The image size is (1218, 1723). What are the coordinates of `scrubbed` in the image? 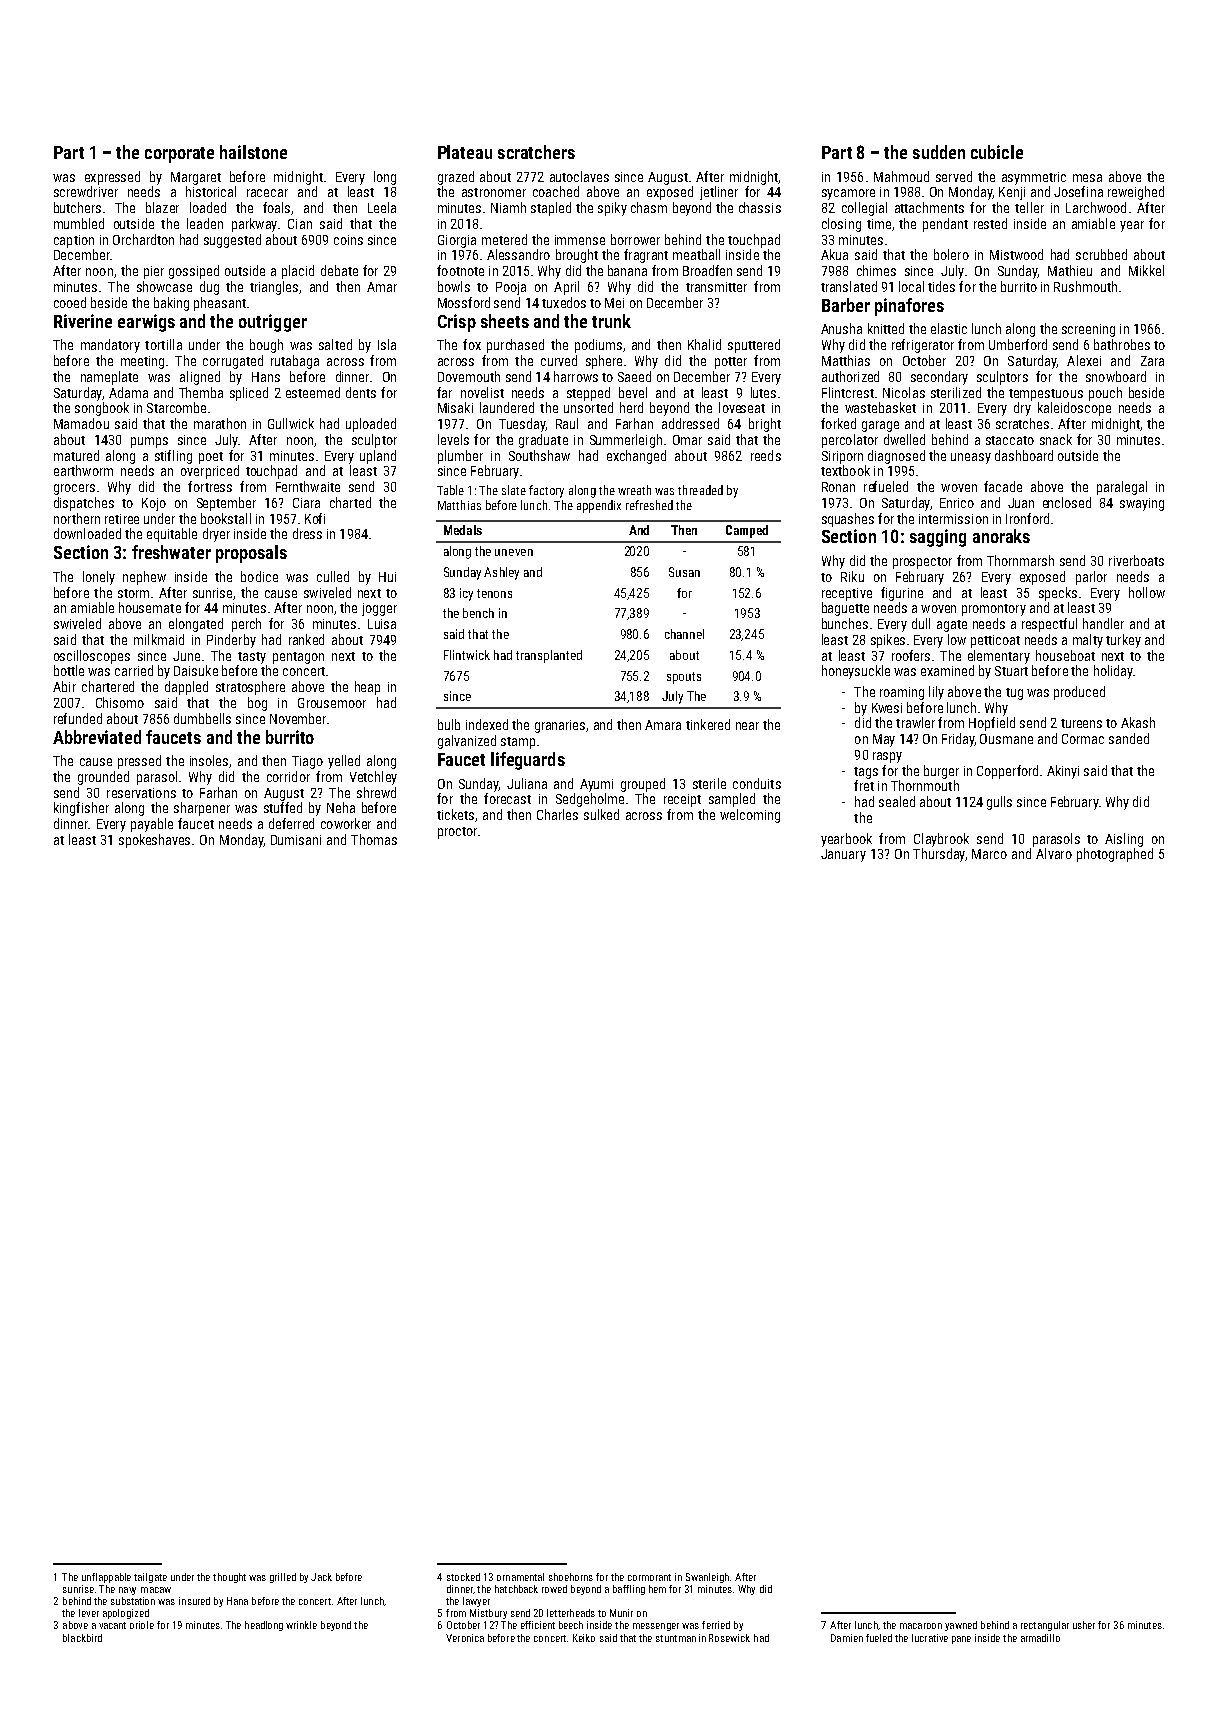 It's located at (1101, 254).
